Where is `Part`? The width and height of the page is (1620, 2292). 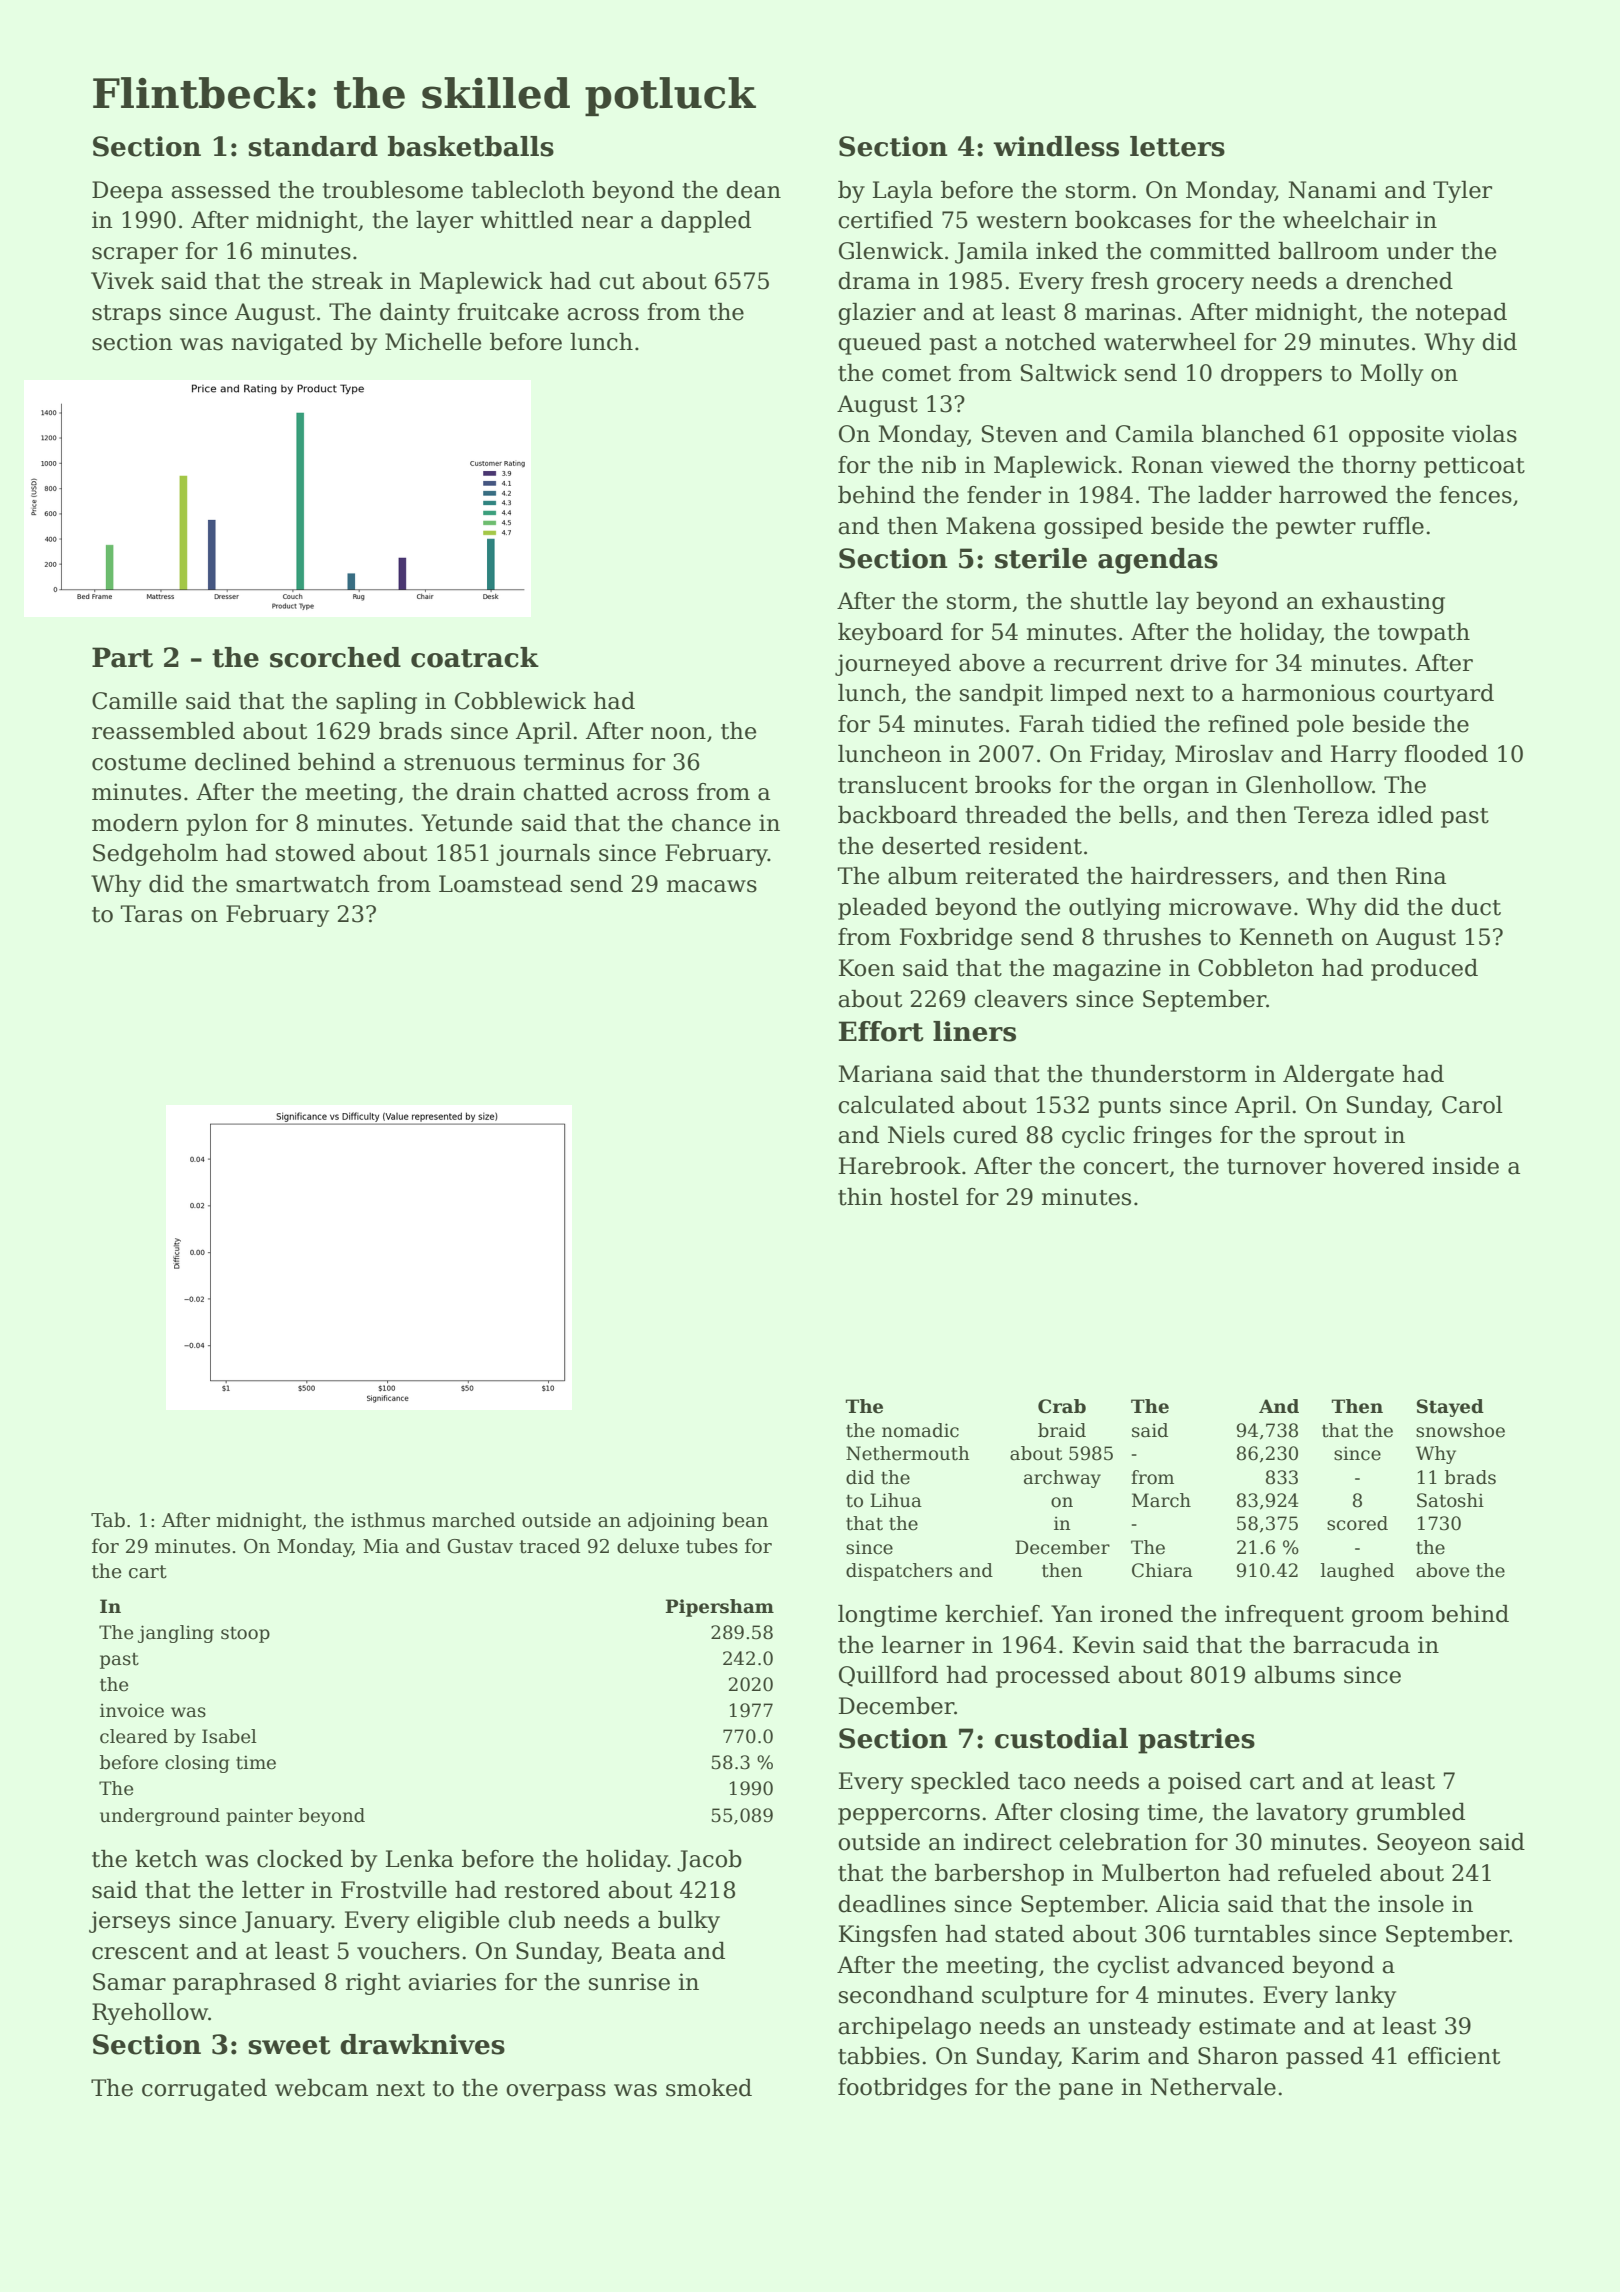
Part is located at coordinates (122, 657).
